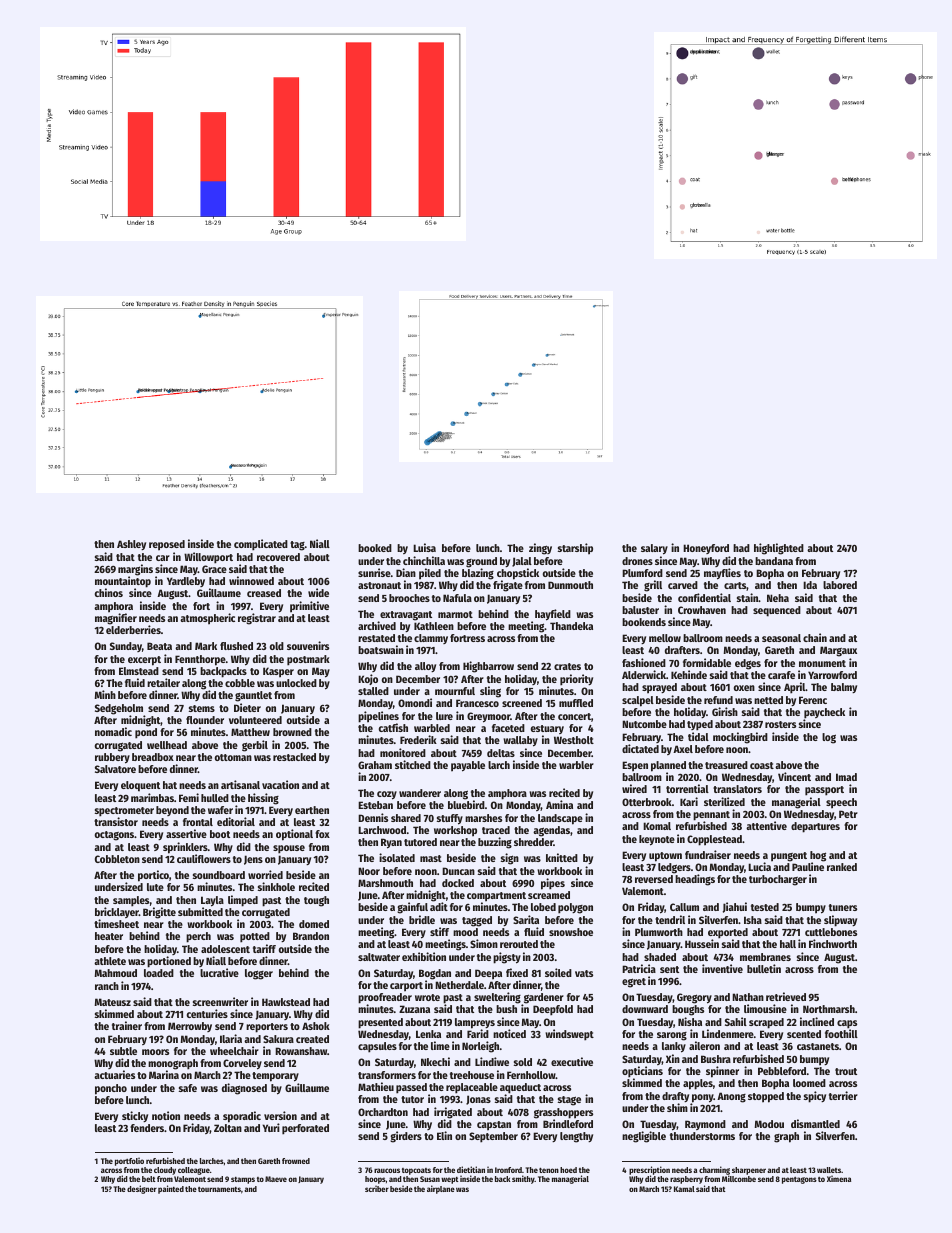  I want to click on Francesco, so click(477, 703).
